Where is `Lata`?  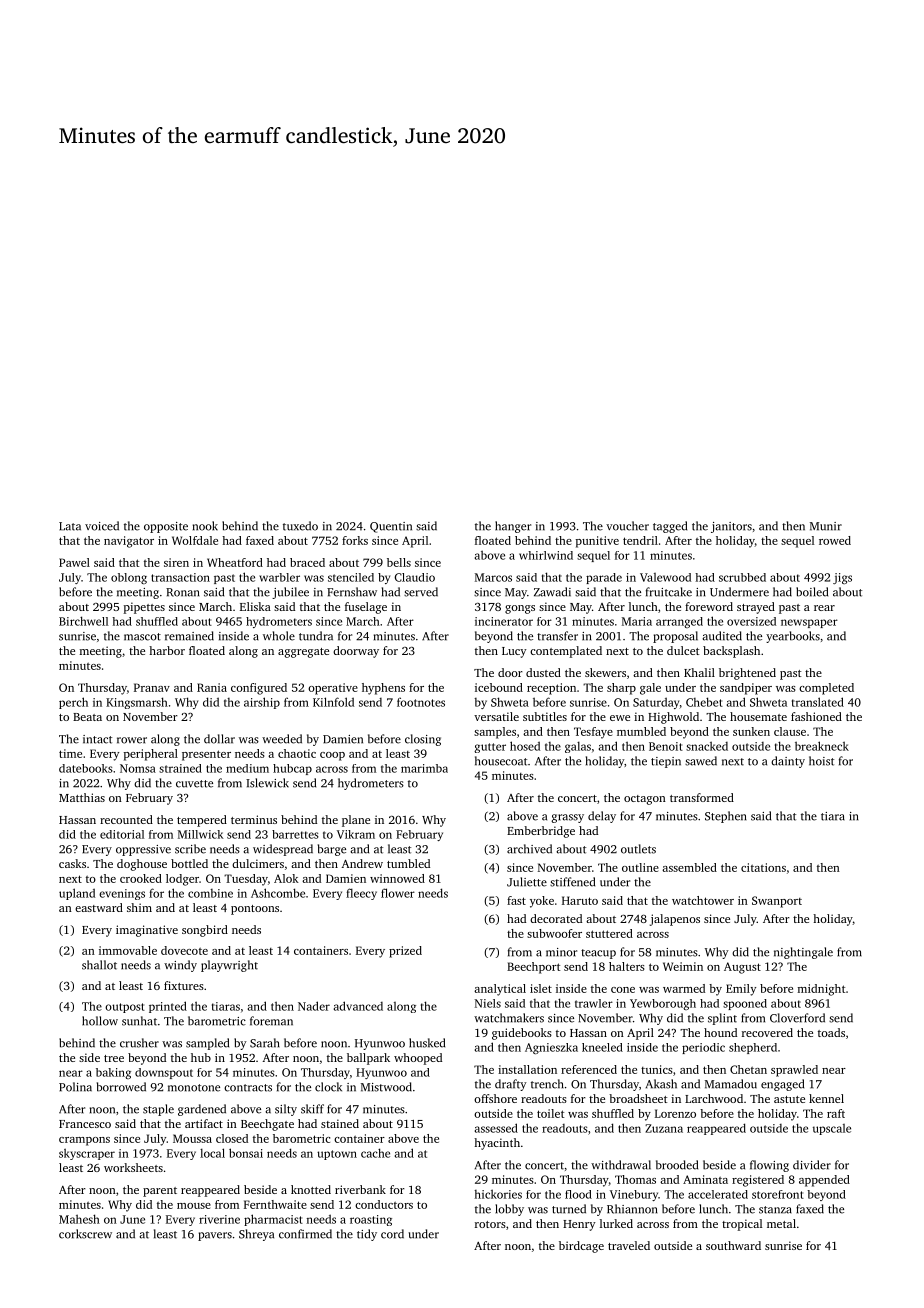 Lata is located at coordinates (70, 526).
